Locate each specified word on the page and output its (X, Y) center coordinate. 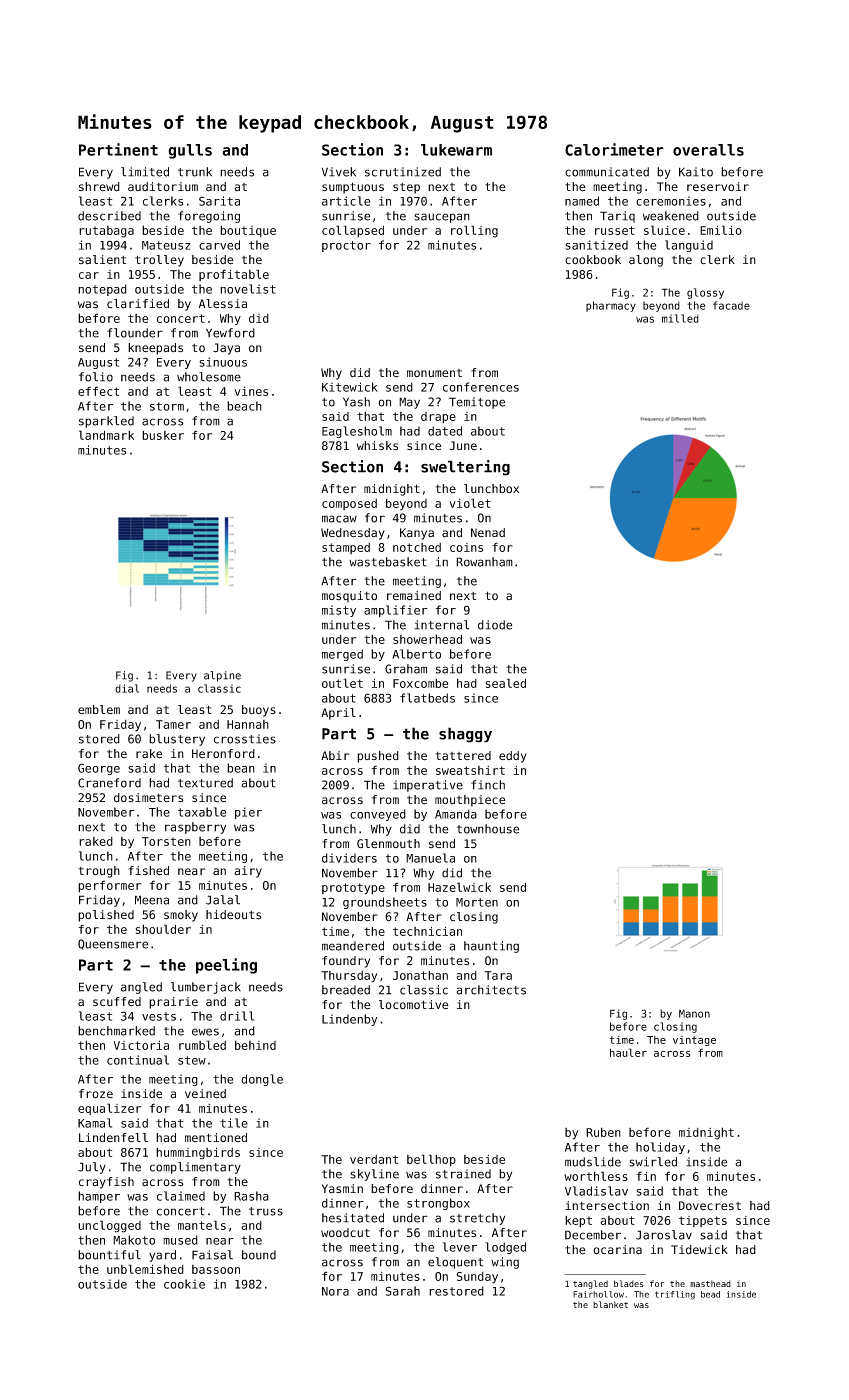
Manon (694, 1014)
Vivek (339, 172)
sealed (506, 683)
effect (98, 391)
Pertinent (118, 149)
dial (127, 688)
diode (495, 625)
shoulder (163, 929)
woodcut (345, 1232)
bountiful (109, 1255)
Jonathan (420, 975)
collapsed (353, 231)
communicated (607, 172)
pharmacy (611, 306)
